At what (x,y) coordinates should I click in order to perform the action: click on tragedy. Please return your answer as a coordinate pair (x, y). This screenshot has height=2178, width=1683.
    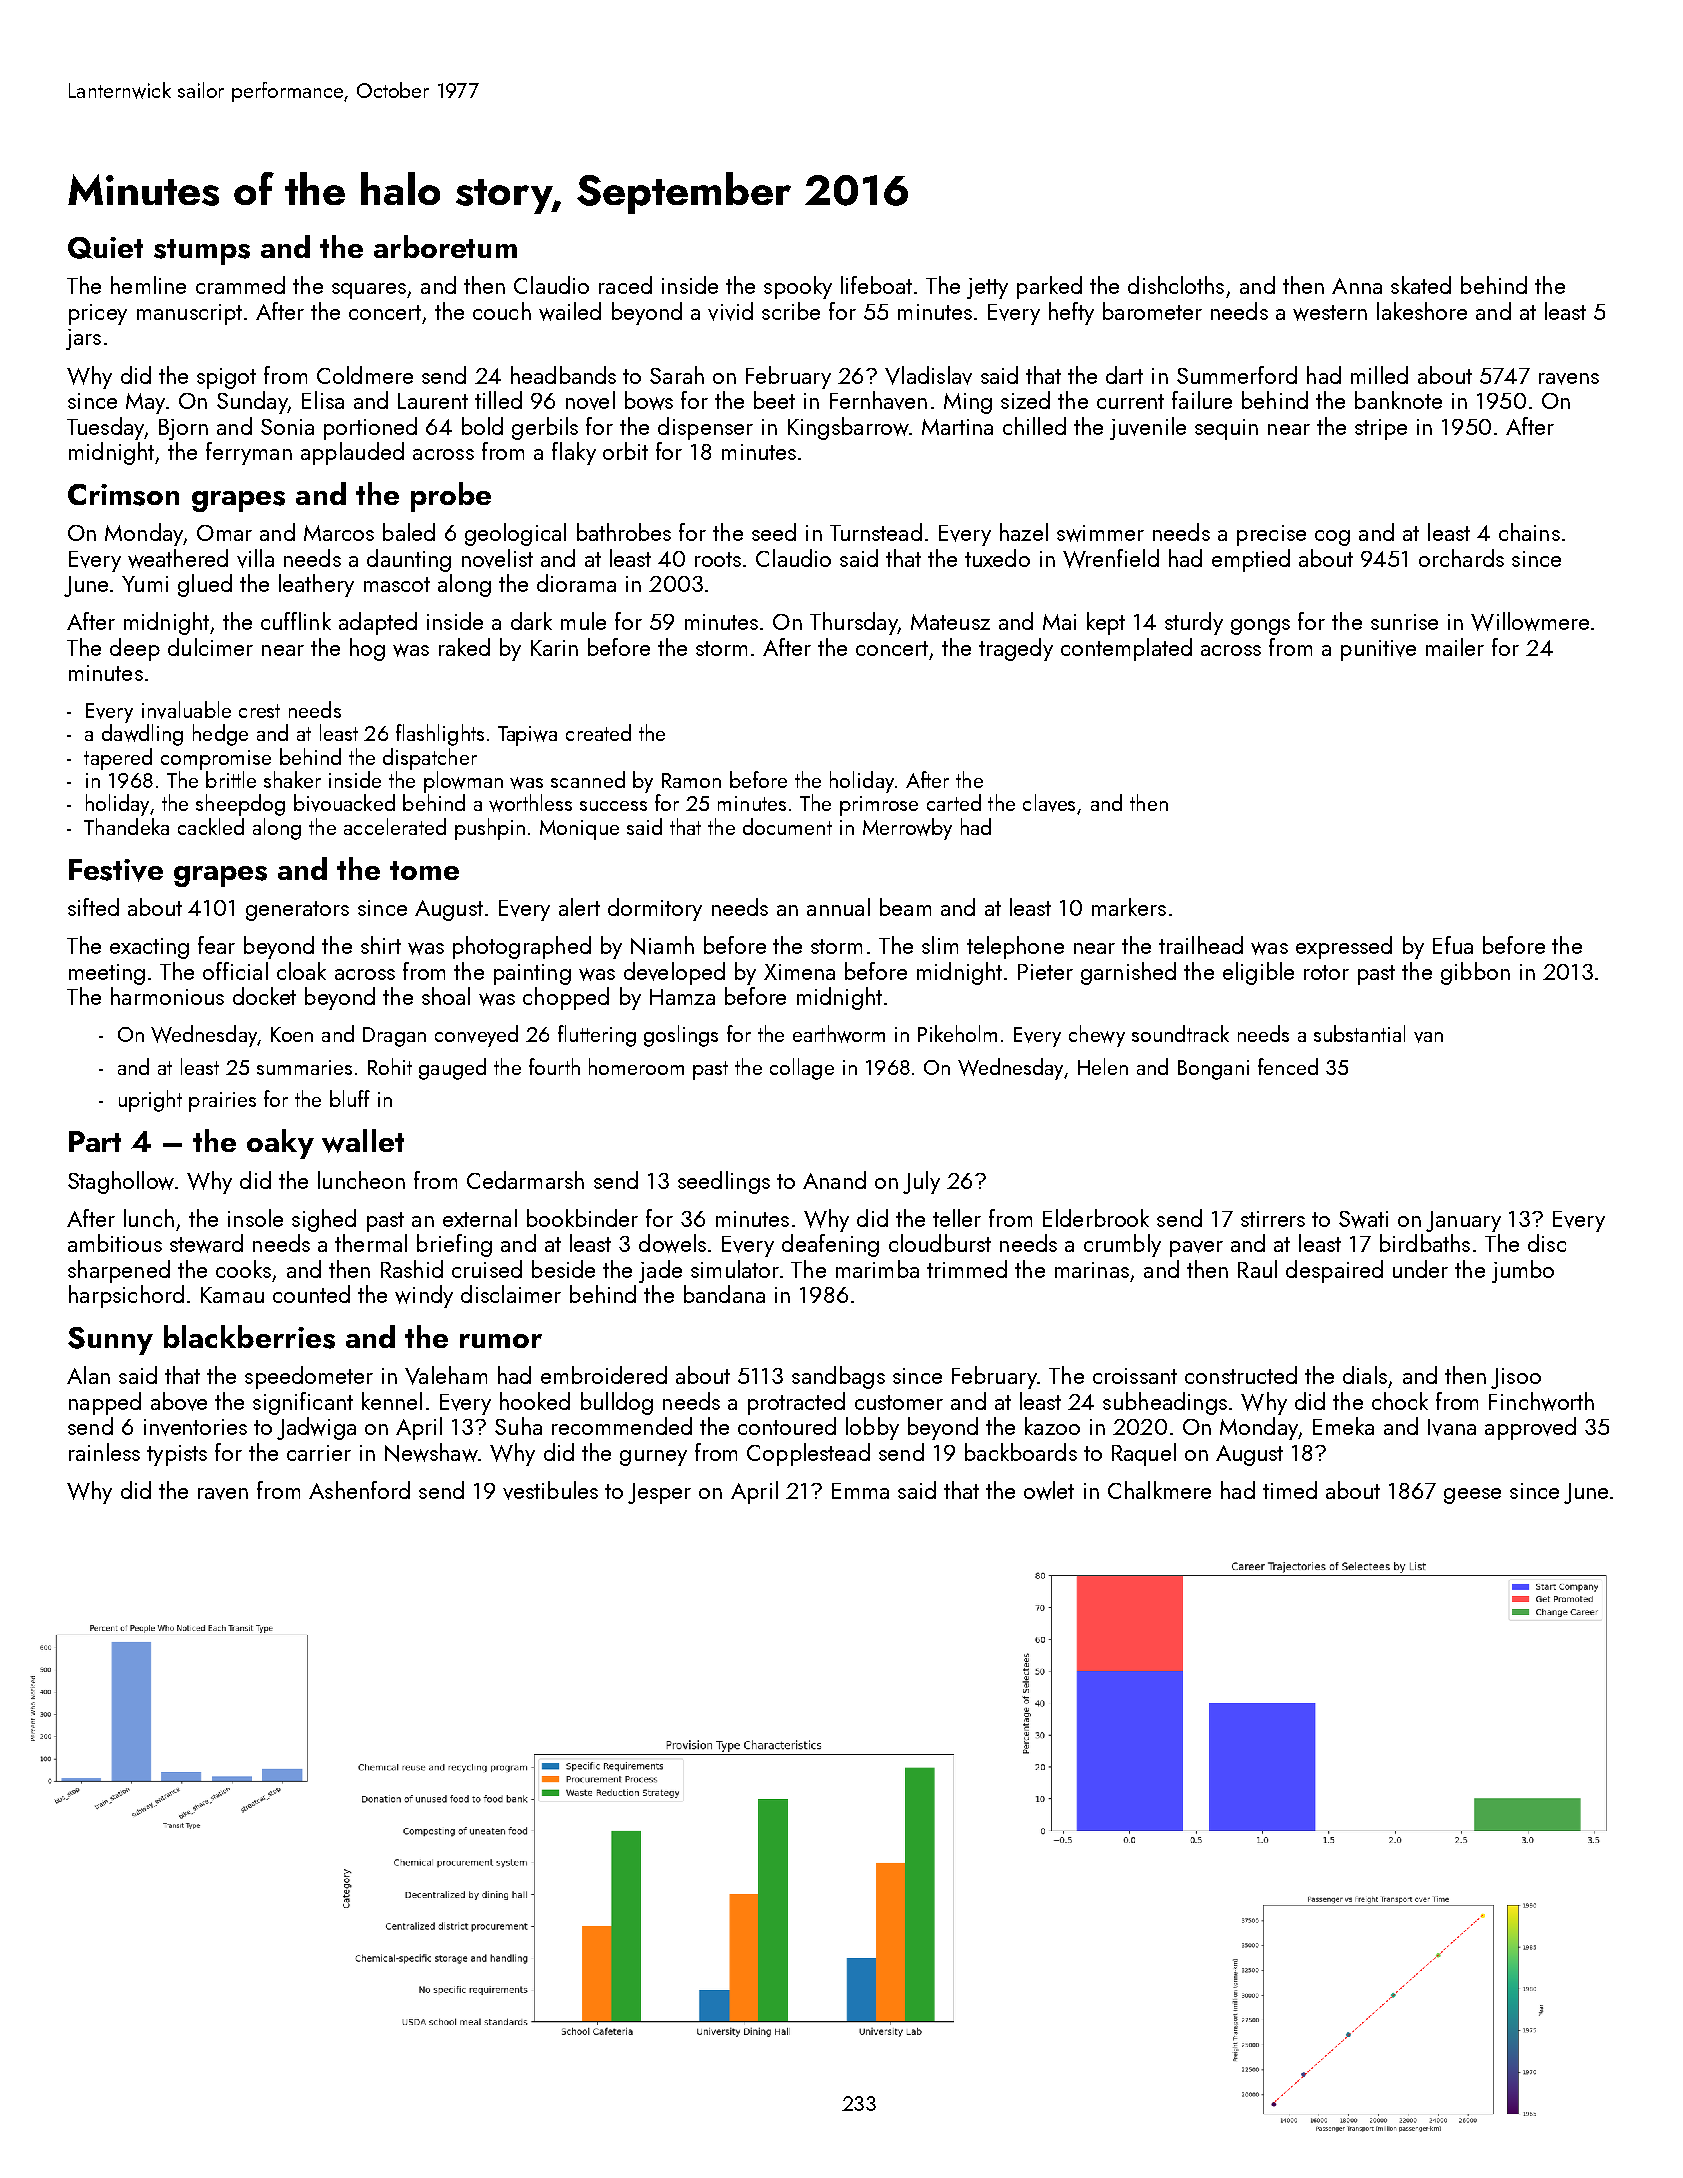
    Looking at the image, I should click on (1016, 649).
